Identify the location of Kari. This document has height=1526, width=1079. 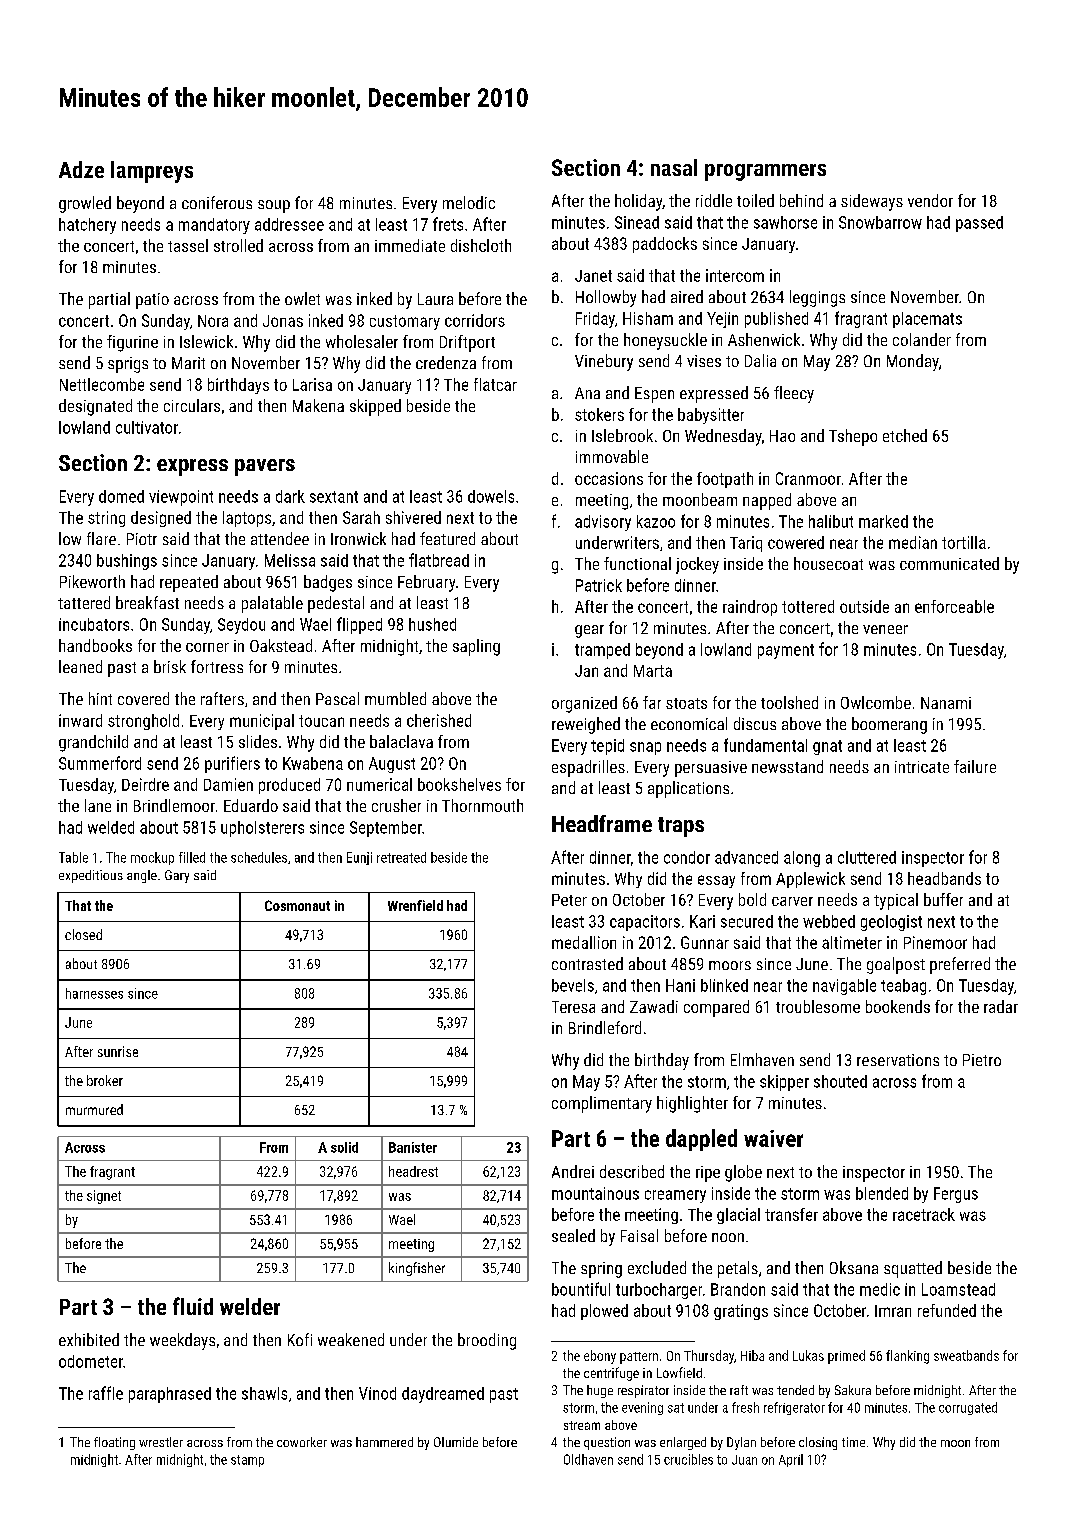
(702, 921).
